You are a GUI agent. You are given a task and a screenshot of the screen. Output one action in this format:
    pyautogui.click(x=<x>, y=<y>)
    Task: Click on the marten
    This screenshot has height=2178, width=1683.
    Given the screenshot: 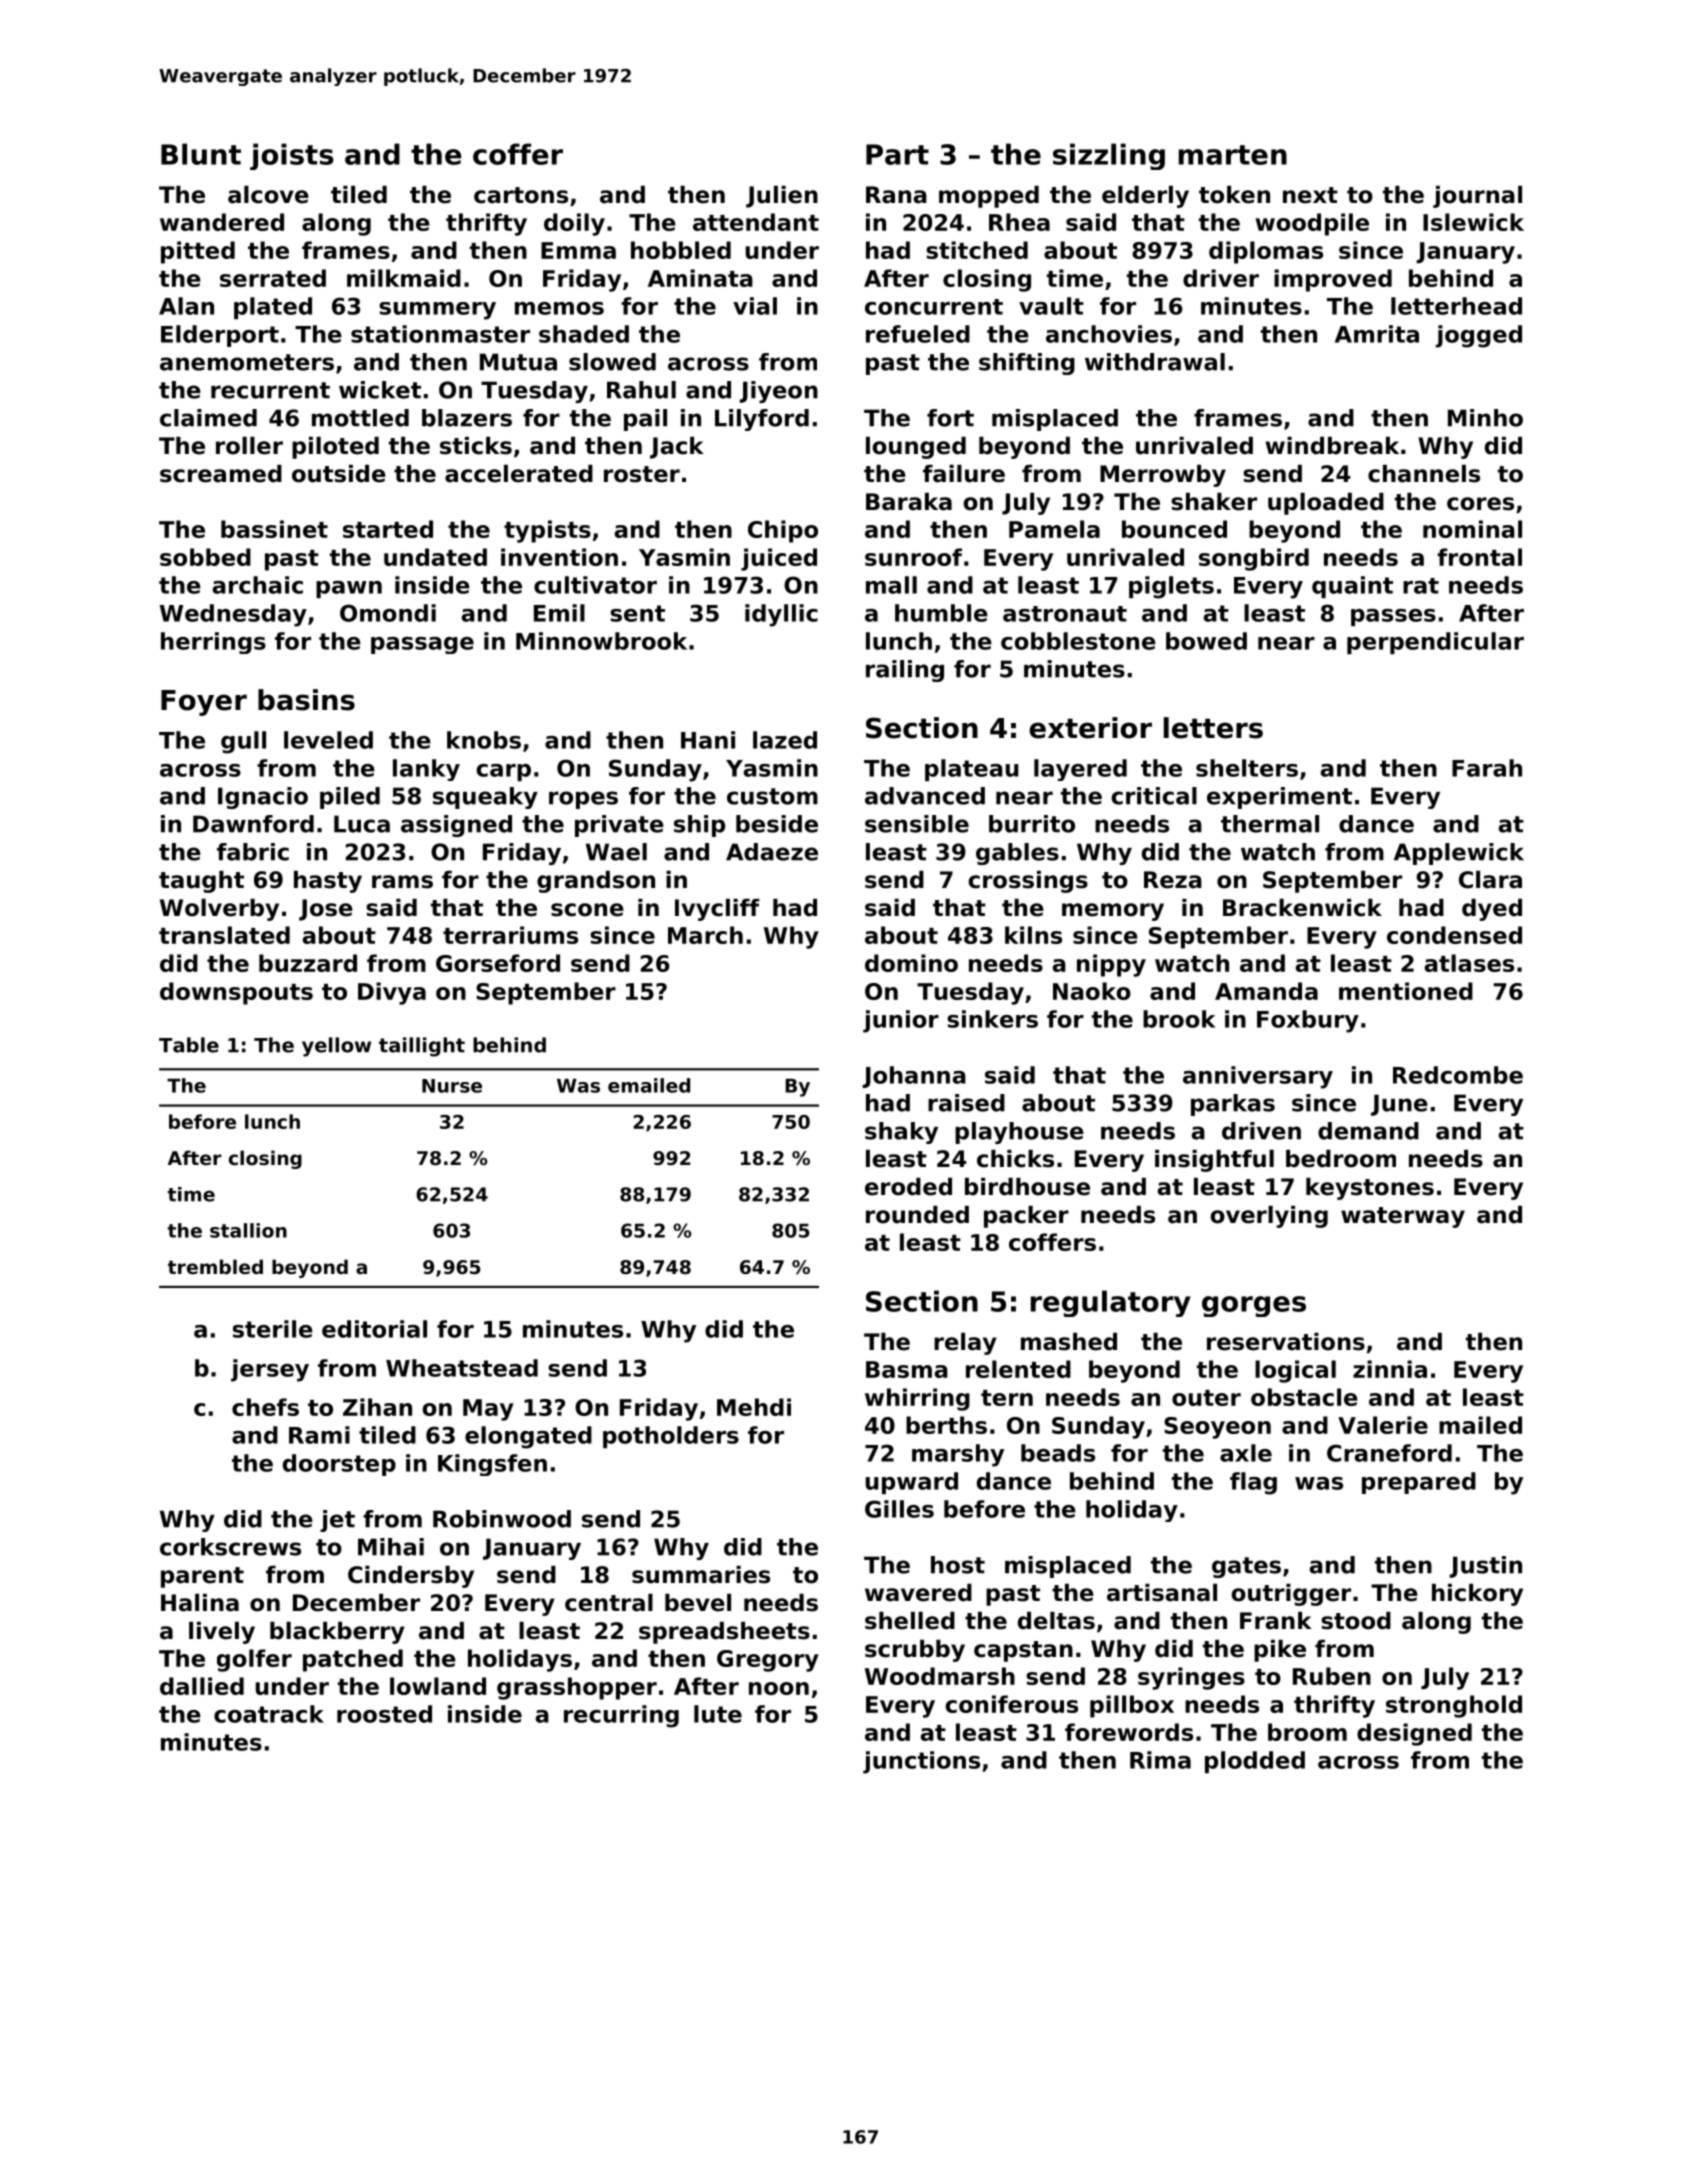 What is the action you would take?
    pyautogui.click(x=1233, y=155)
